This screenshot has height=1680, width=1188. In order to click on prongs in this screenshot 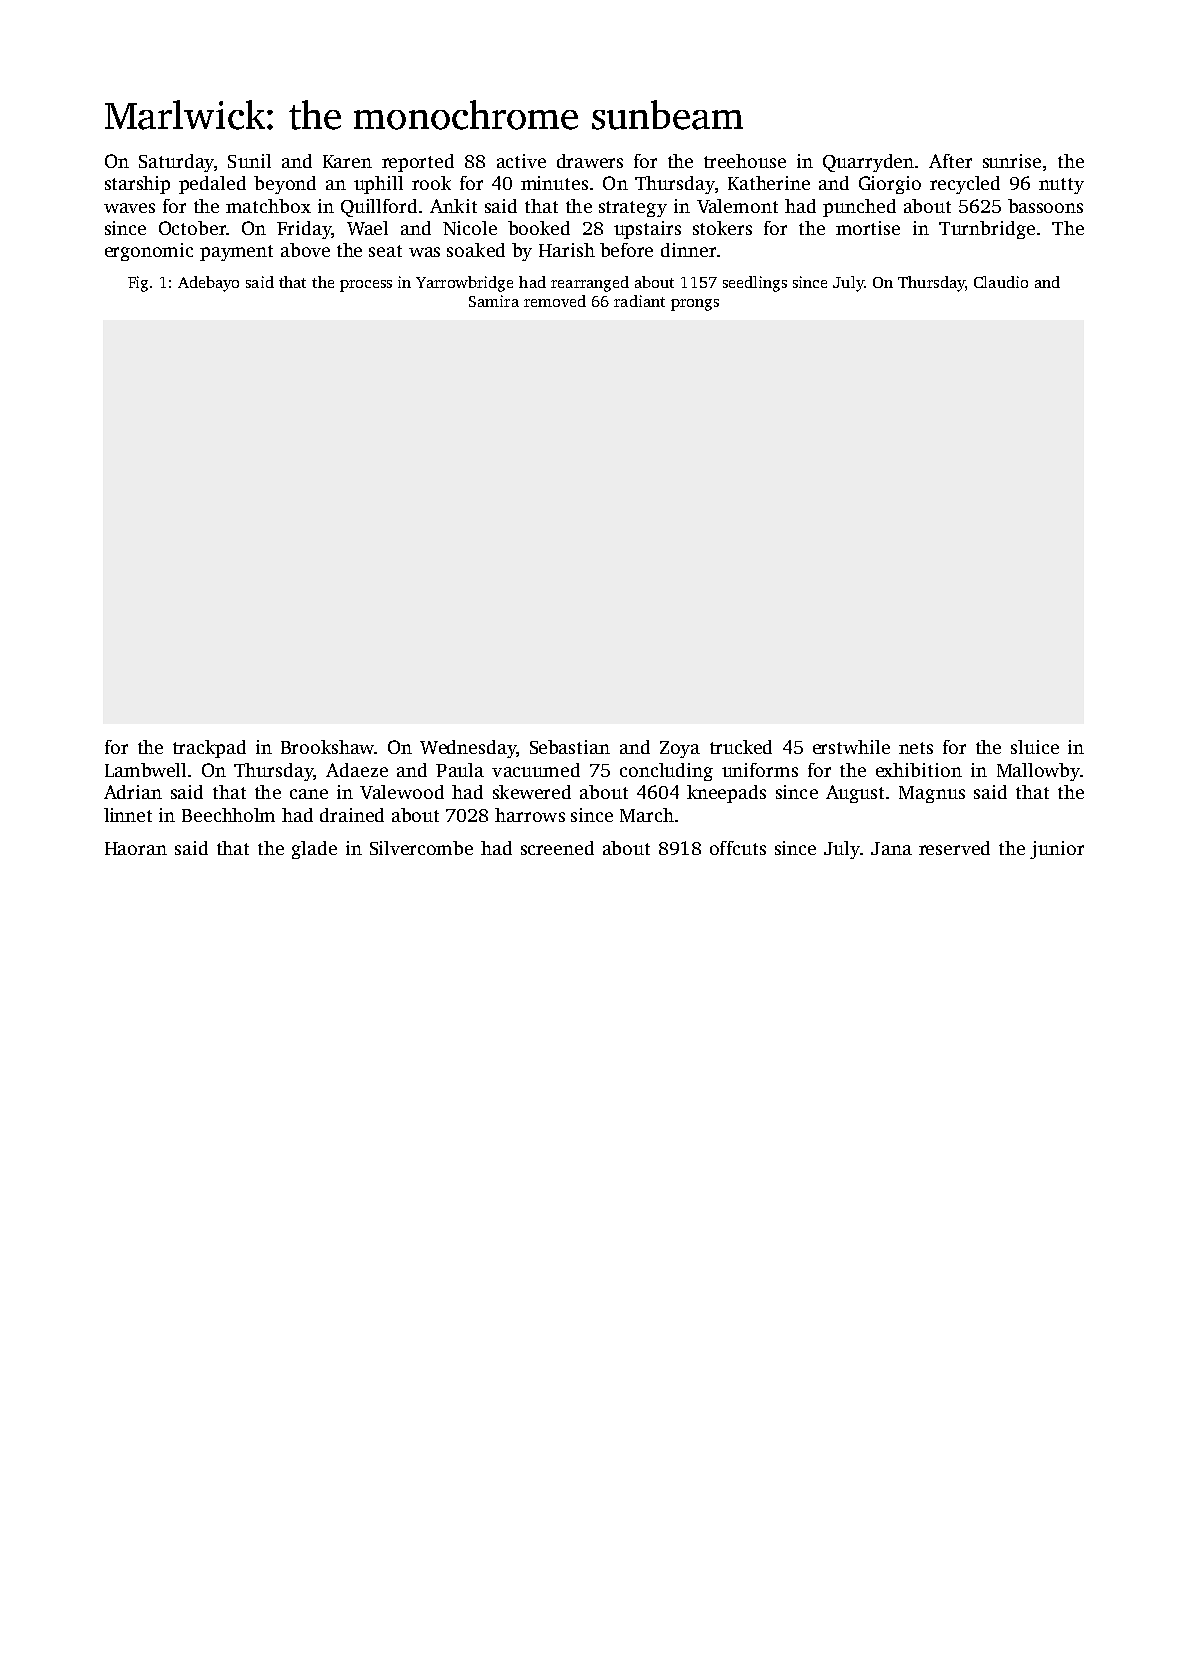, I will do `click(695, 305)`.
